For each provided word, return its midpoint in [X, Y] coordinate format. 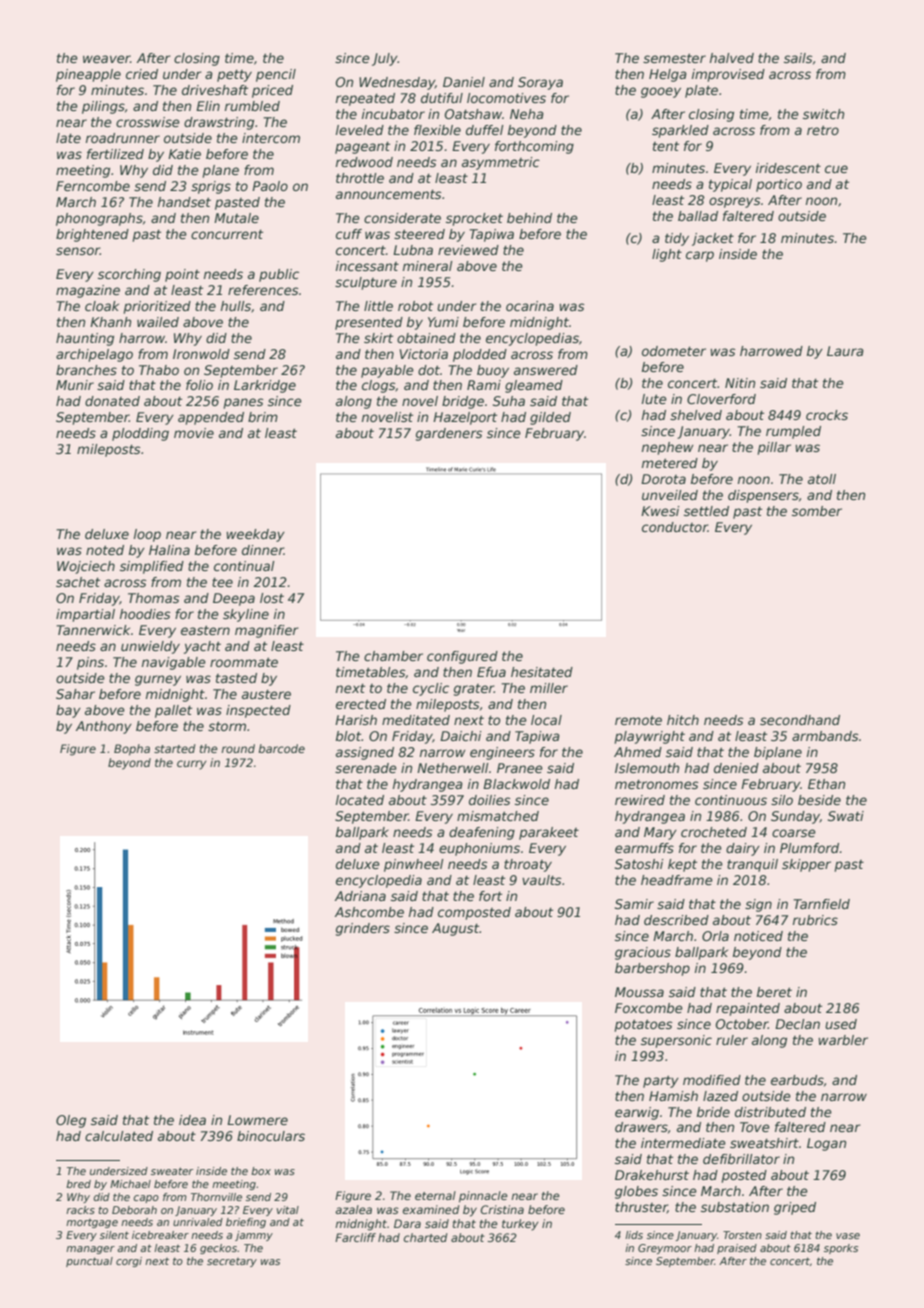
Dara [407, 1223]
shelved [696, 415]
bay [68, 711]
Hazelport [465, 418]
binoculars [271, 1136]
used [841, 1024]
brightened [92, 235]
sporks [841, 1249]
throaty [528, 865]
